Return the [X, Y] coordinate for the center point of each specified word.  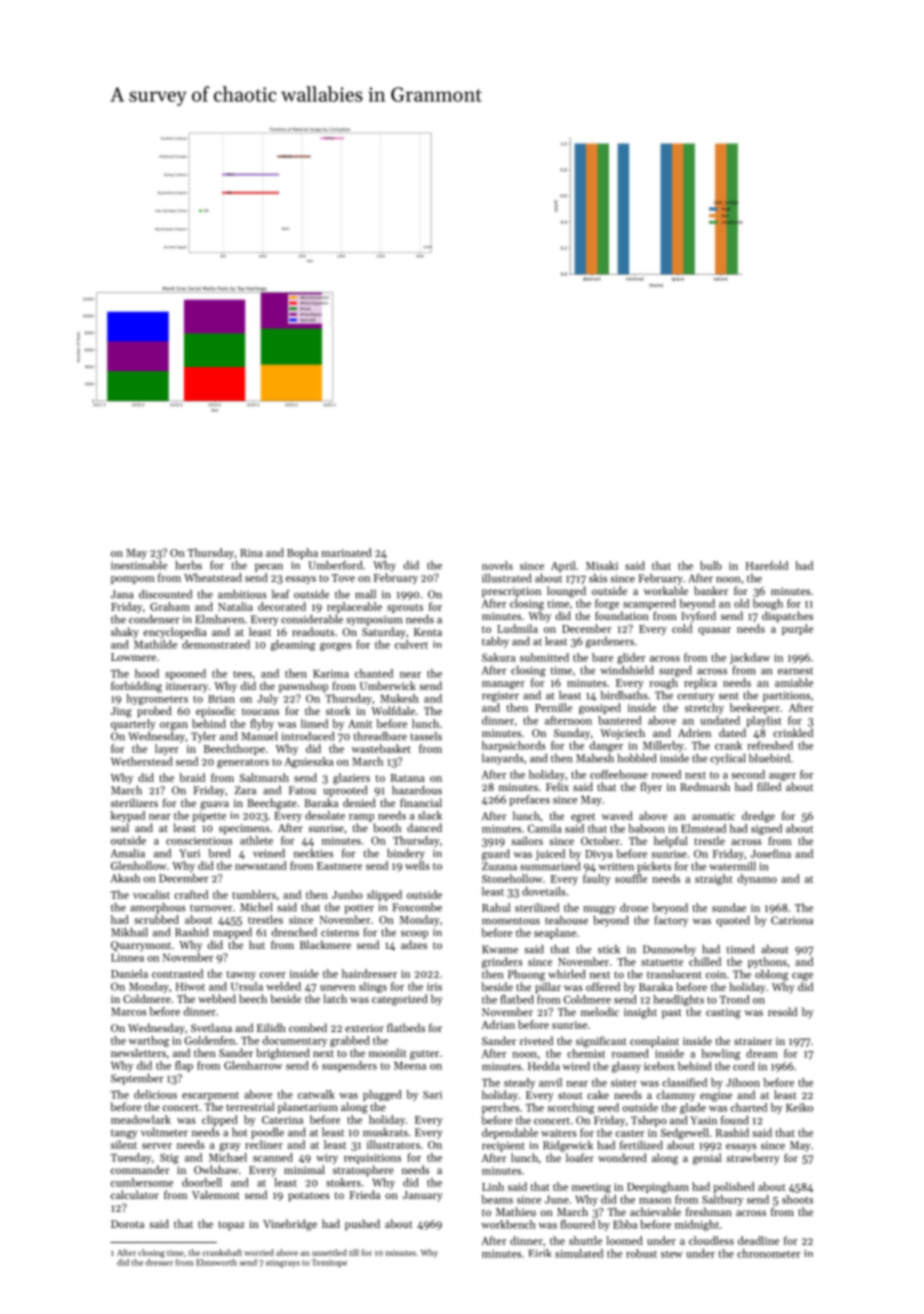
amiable [794, 682]
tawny [241, 975]
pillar [548, 988]
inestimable [139, 565]
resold [782, 1011]
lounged [566, 592]
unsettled [329, 1252]
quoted [733, 921]
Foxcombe [417, 907]
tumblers [254, 894]
